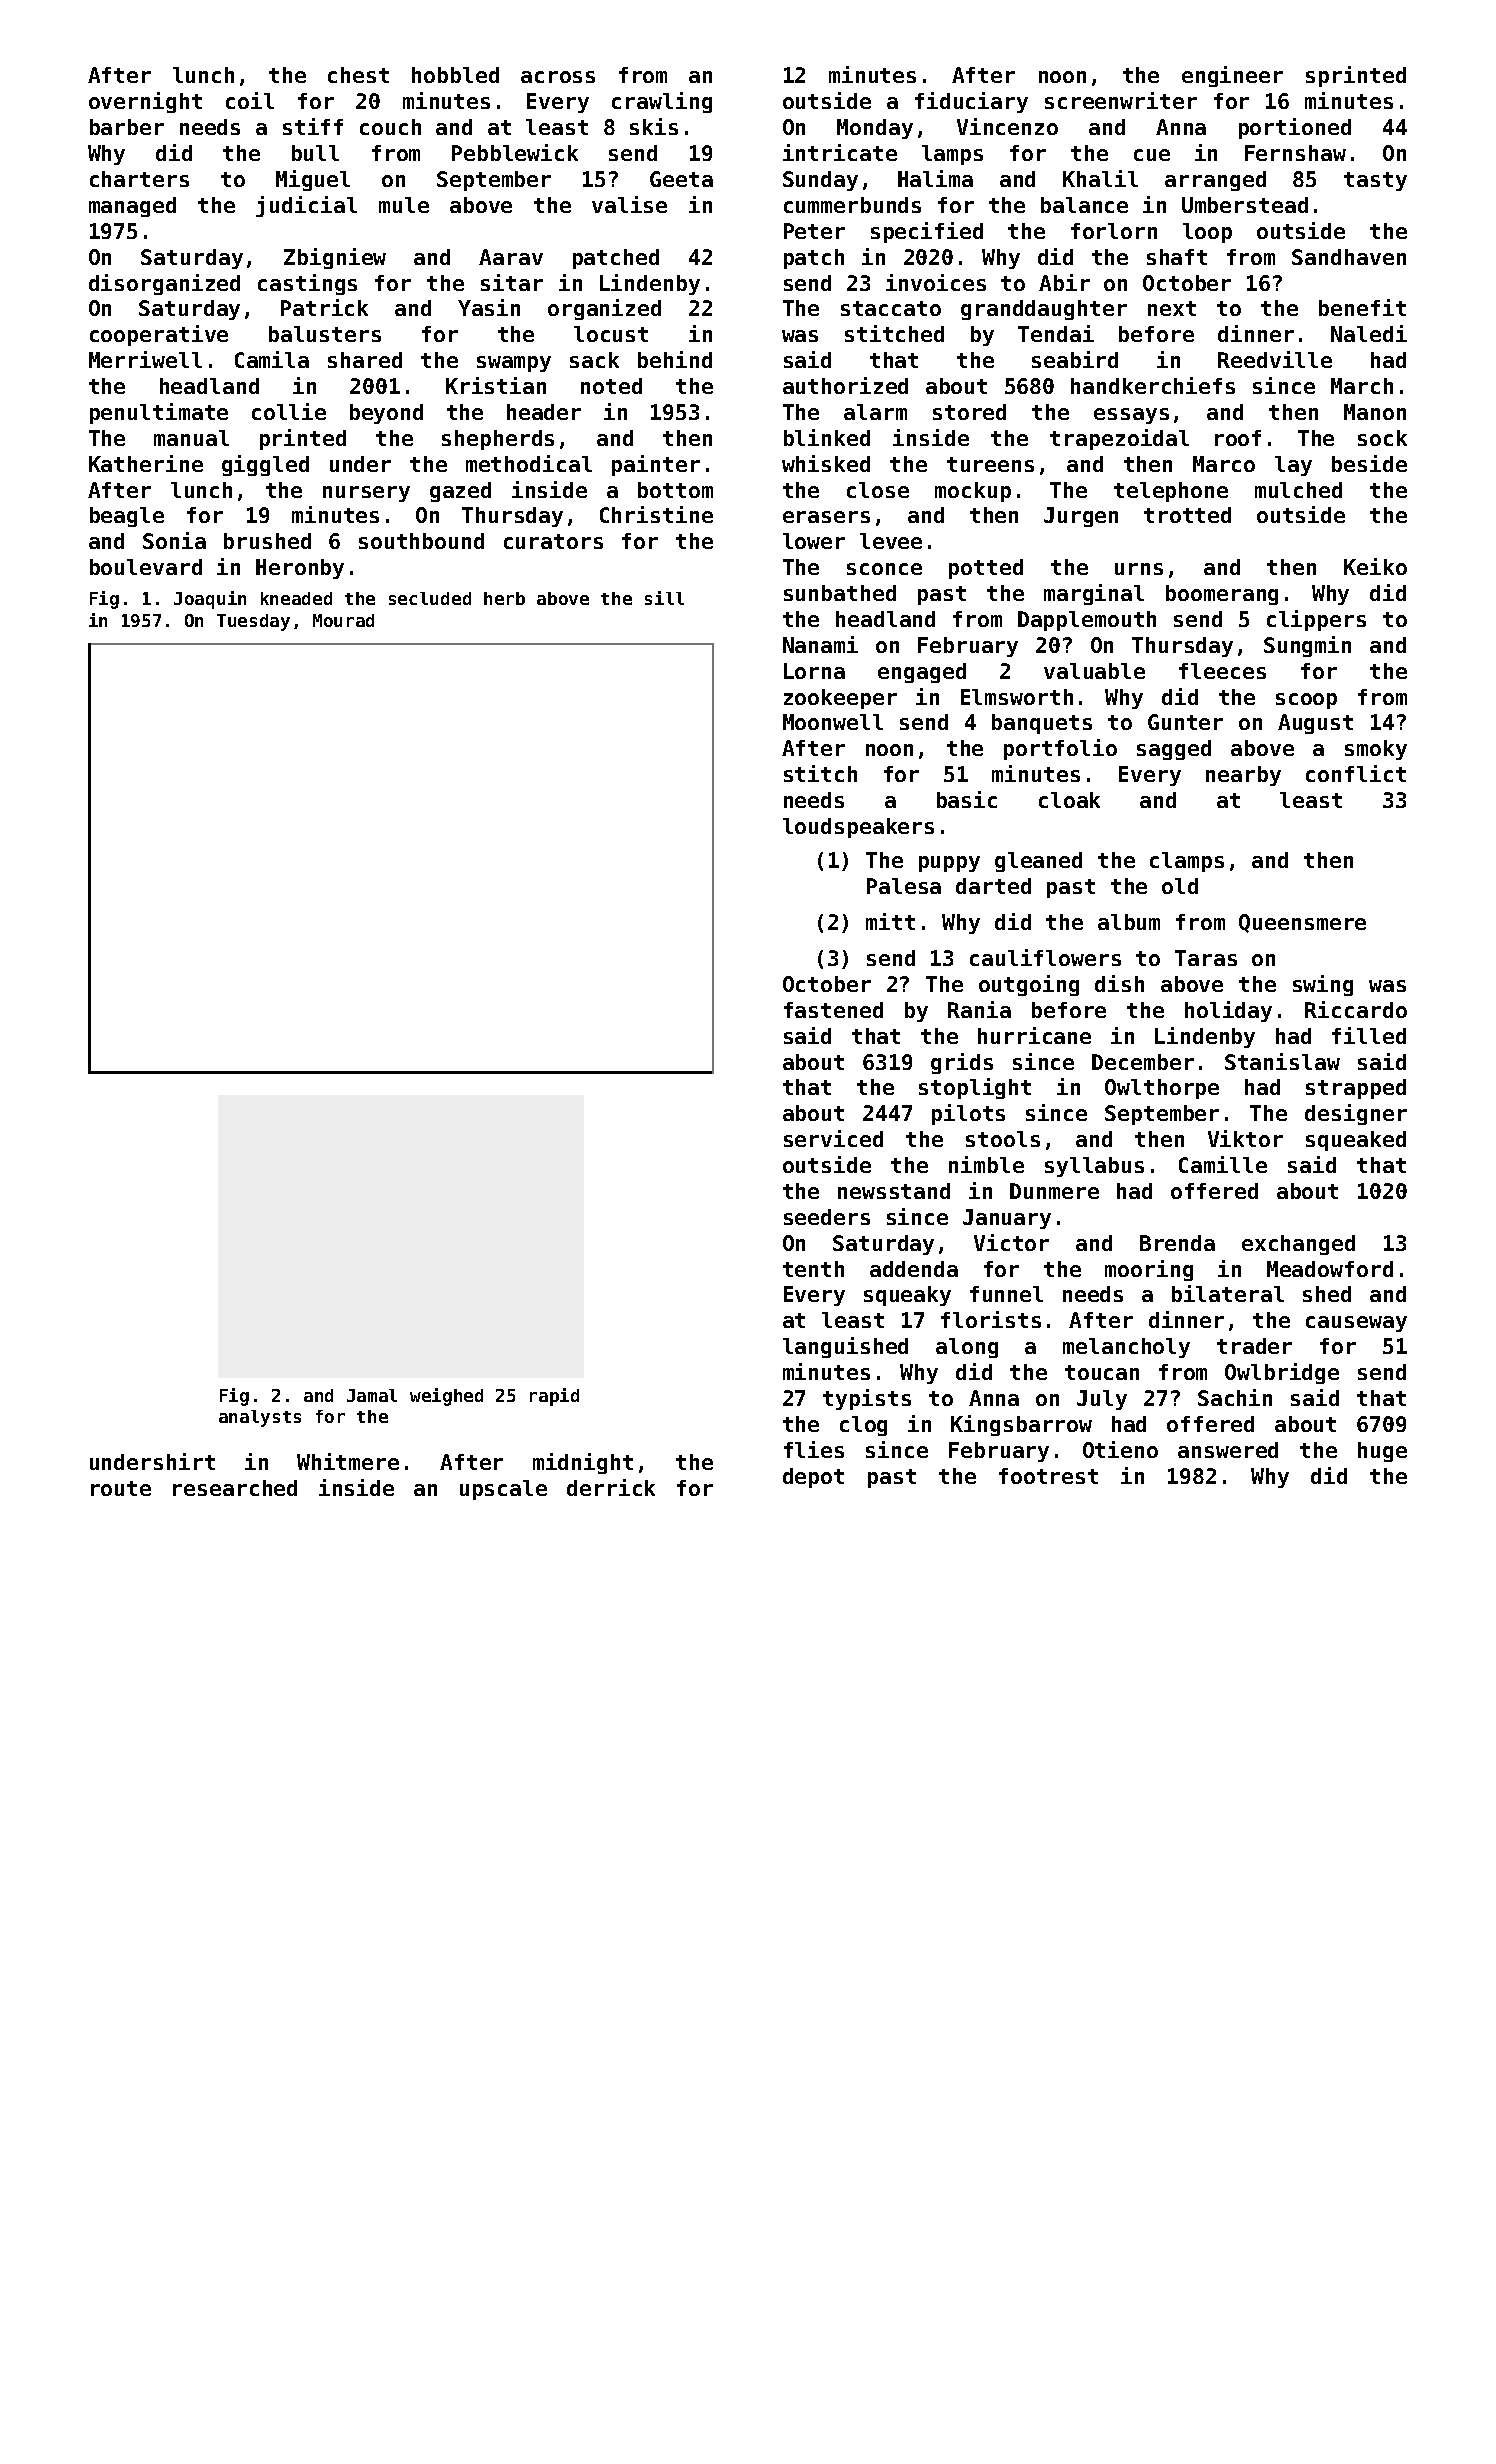  Describe the element at coordinates (404, 205) in the image. I see `mule` at that location.
